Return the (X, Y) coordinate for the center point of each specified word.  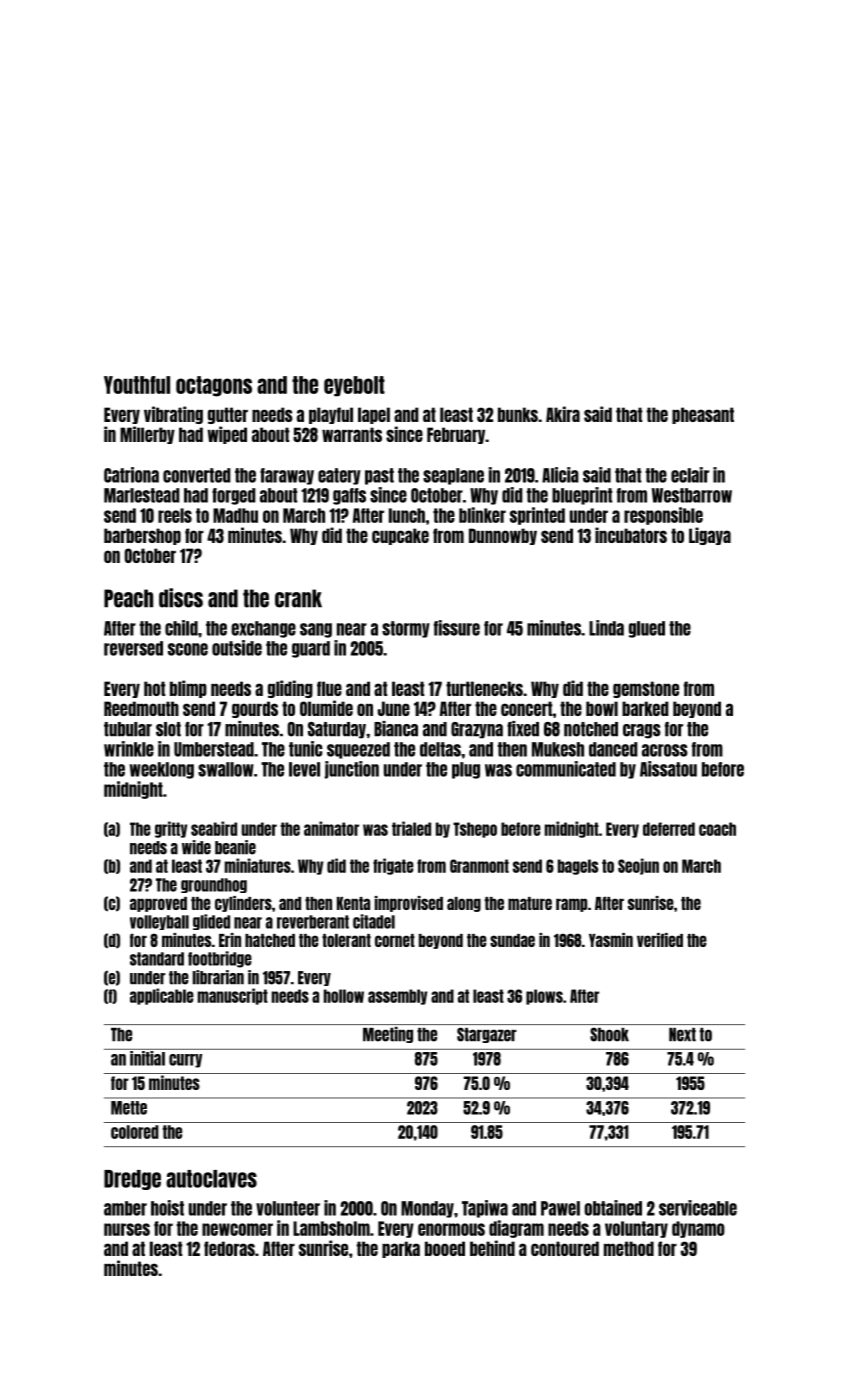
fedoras (229, 1248)
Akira (563, 414)
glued (647, 629)
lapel (374, 415)
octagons (214, 386)
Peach (128, 598)
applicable (162, 996)
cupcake (400, 536)
